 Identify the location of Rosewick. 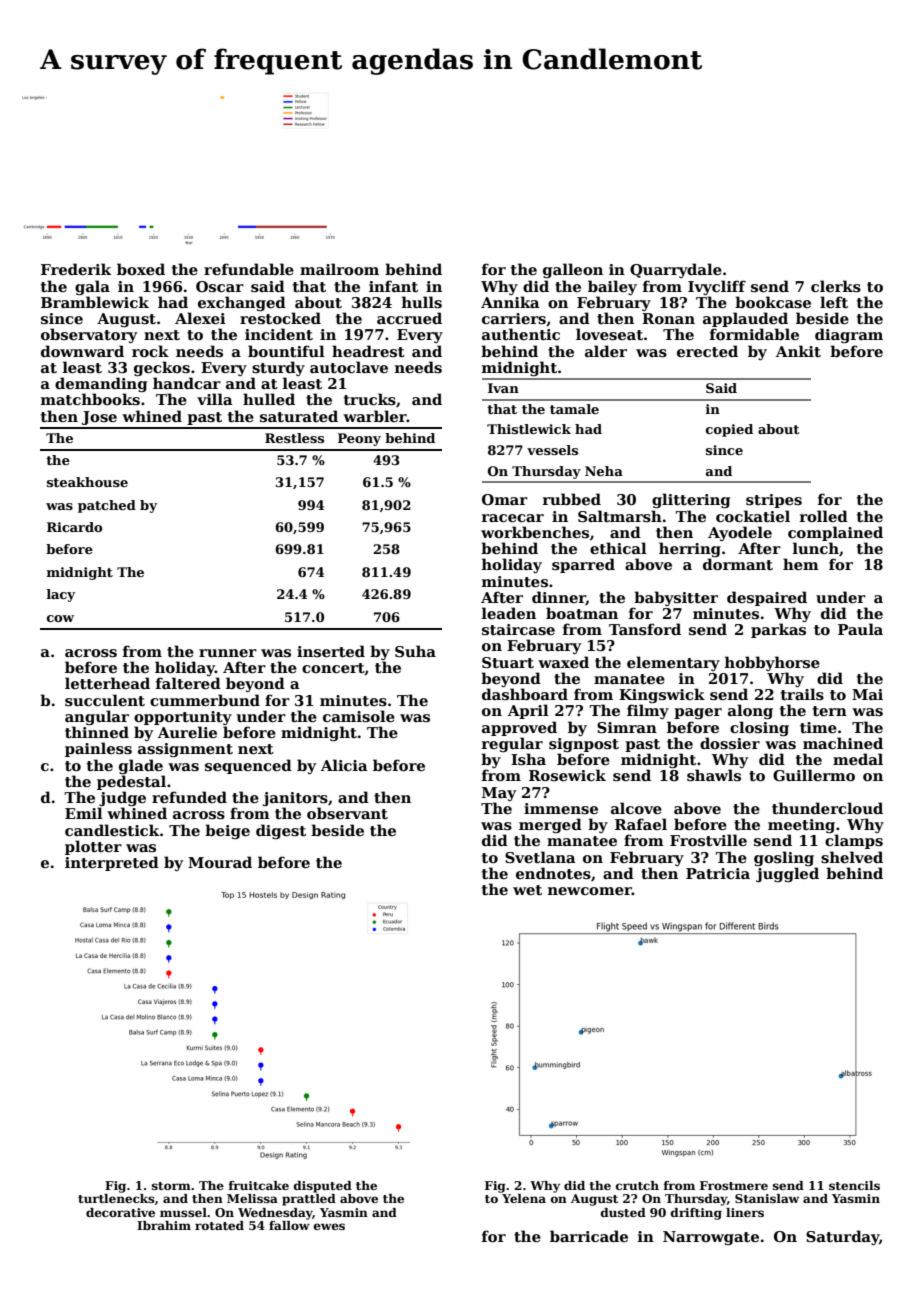
(567, 775).
